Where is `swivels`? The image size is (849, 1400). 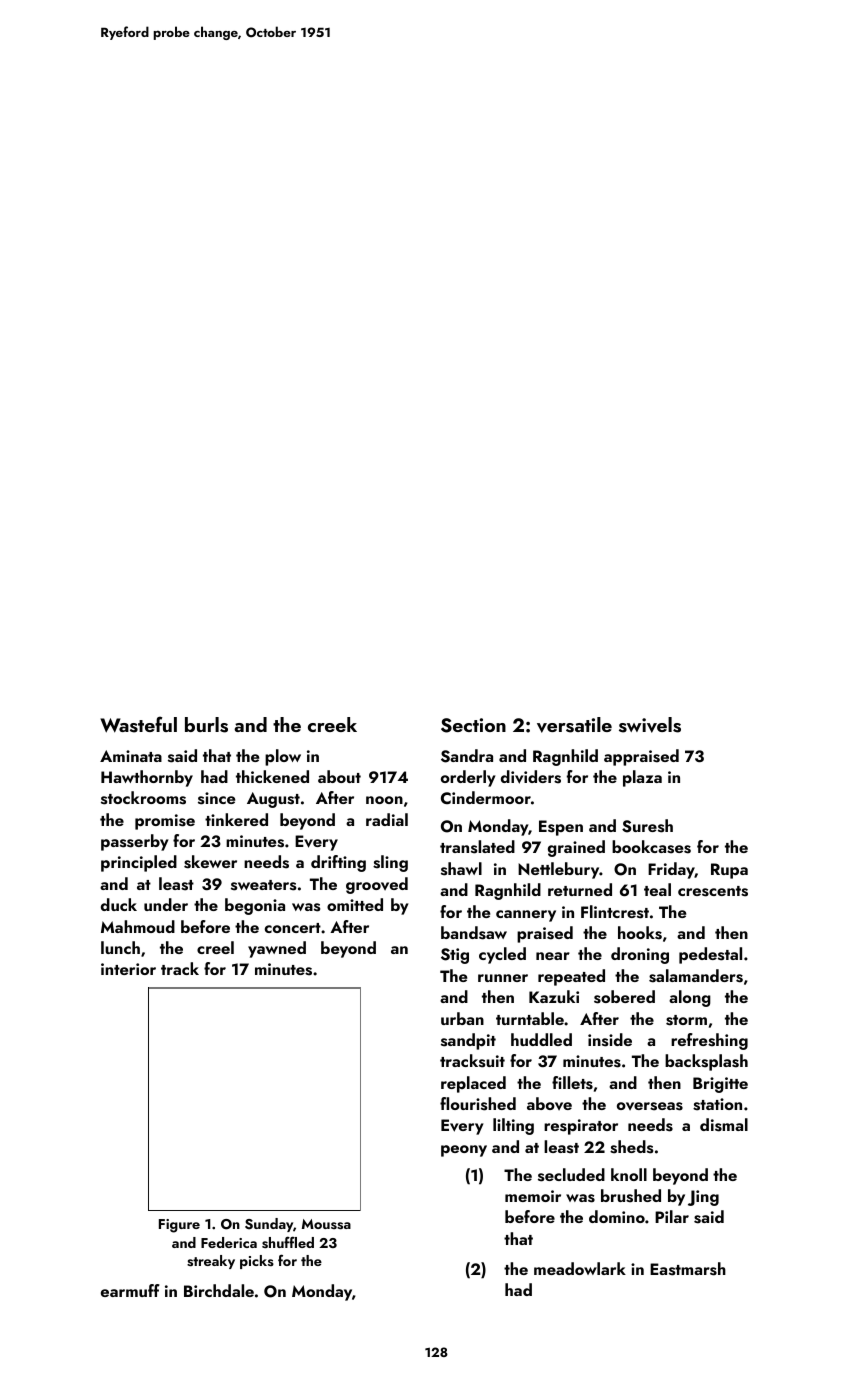 swivels is located at coordinates (650, 725).
